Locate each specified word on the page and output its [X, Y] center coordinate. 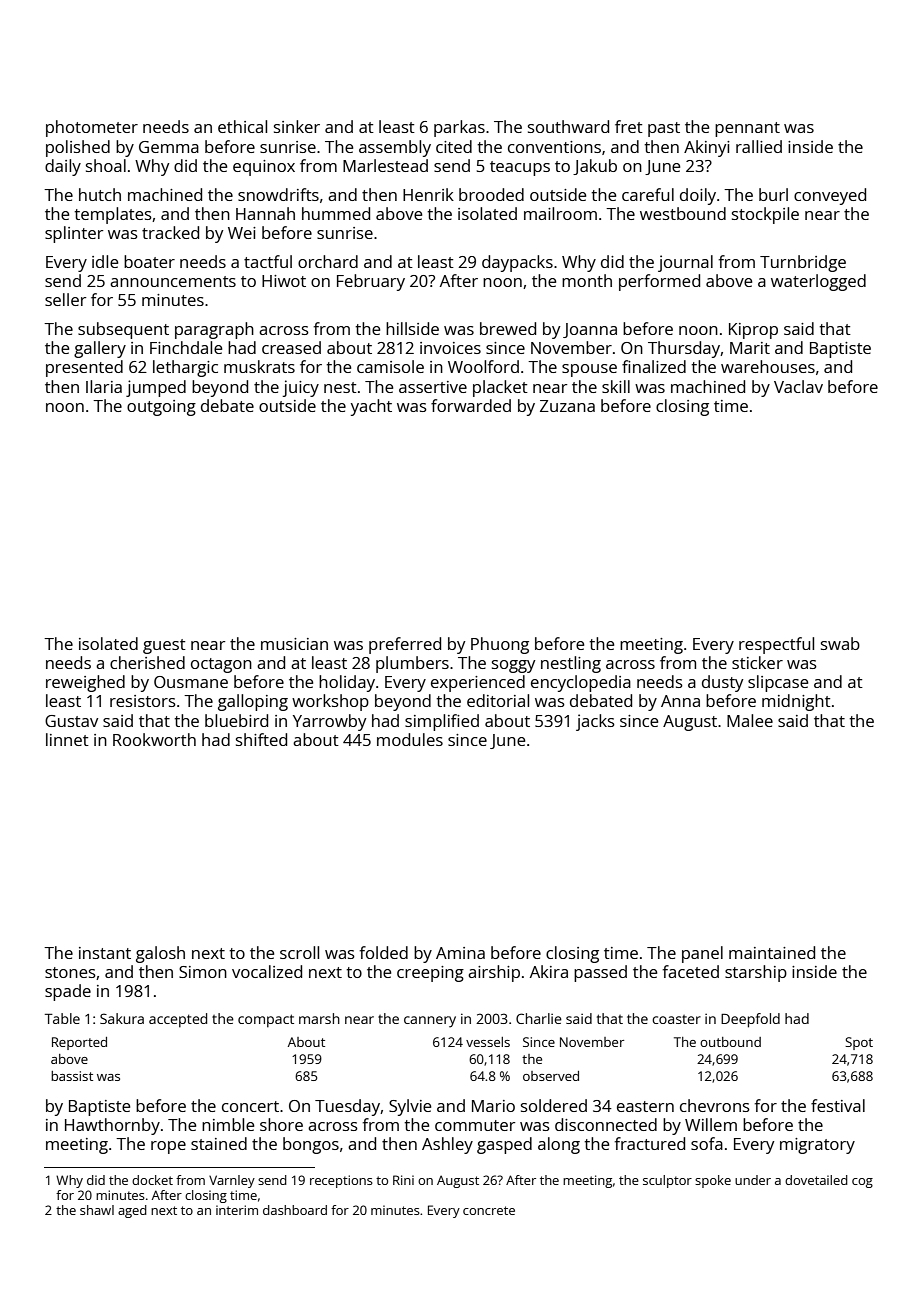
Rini [403, 1180]
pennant [747, 129]
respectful [776, 645]
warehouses [768, 366]
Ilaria [104, 386]
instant [105, 953]
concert [250, 1106]
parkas [459, 128]
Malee [750, 720]
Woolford [483, 366]
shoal [106, 165]
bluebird [236, 720]
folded [383, 952]
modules [410, 739]
